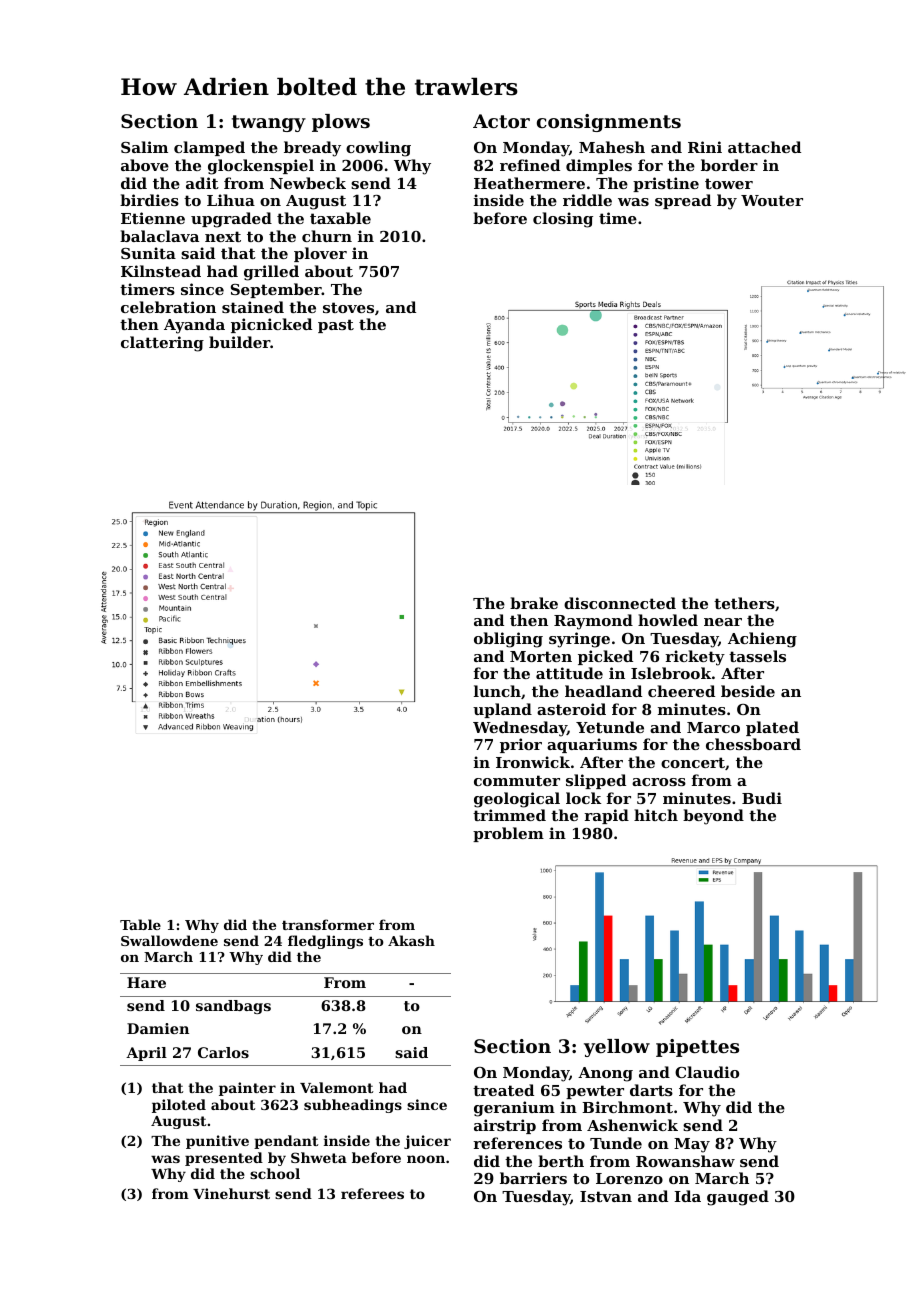  I want to click on Actor, so click(501, 121).
